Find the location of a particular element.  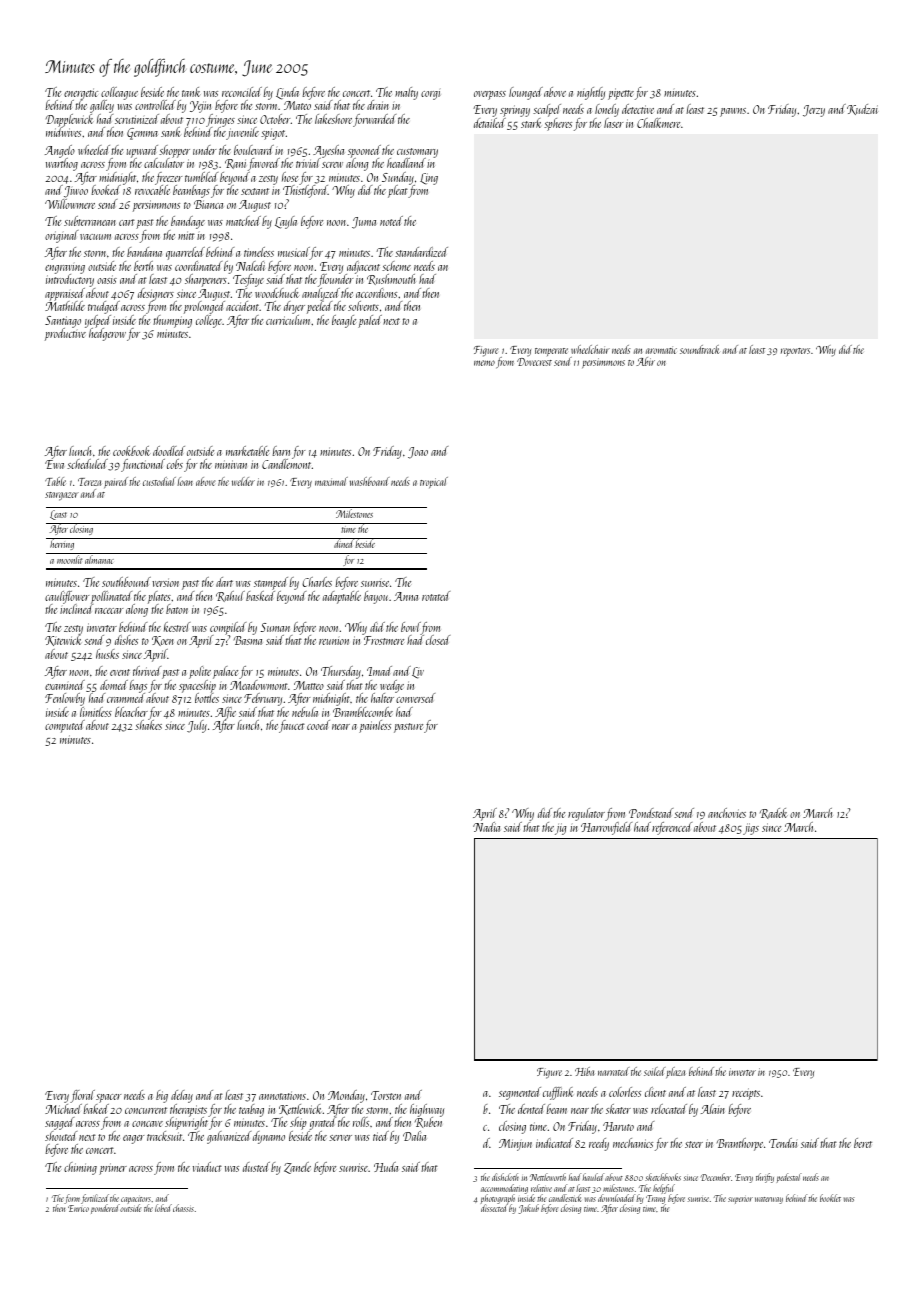

maximal is located at coordinates (331, 481).
